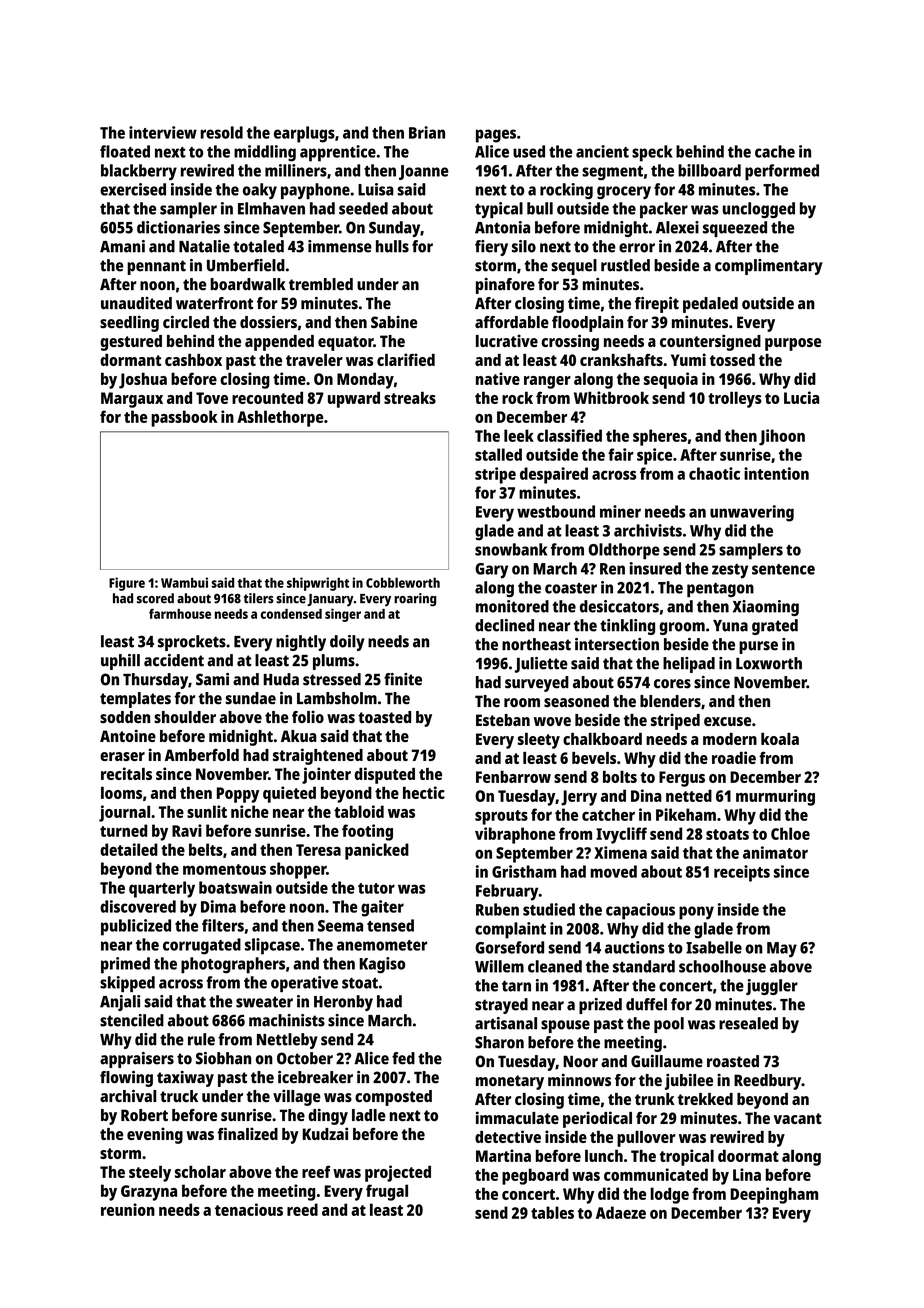  What do you see at coordinates (513, 776) in the screenshot?
I see `Fenbarrow` at bounding box center [513, 776].
